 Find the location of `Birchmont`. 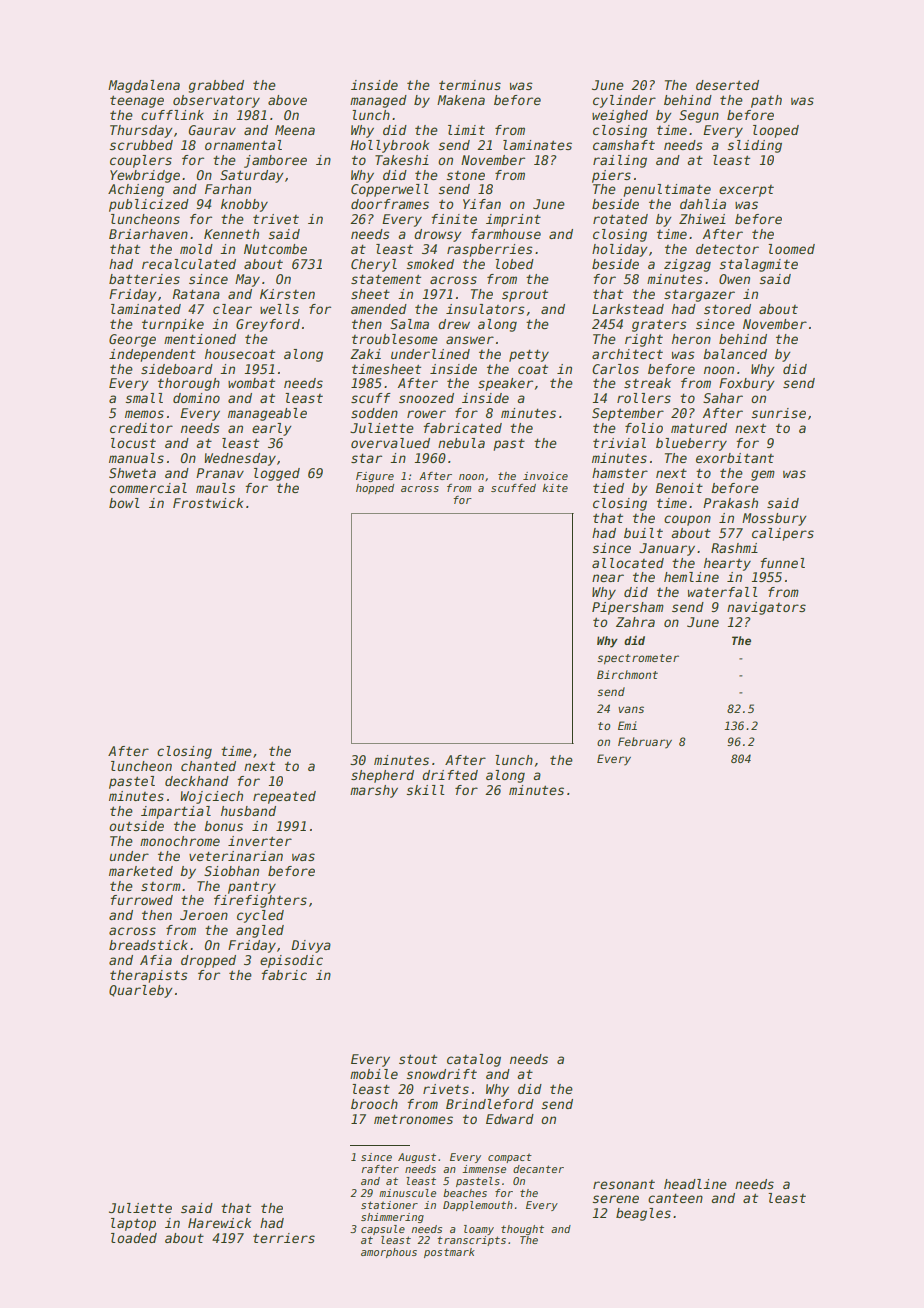

Birchmont is located at coordinates (627, 674).
